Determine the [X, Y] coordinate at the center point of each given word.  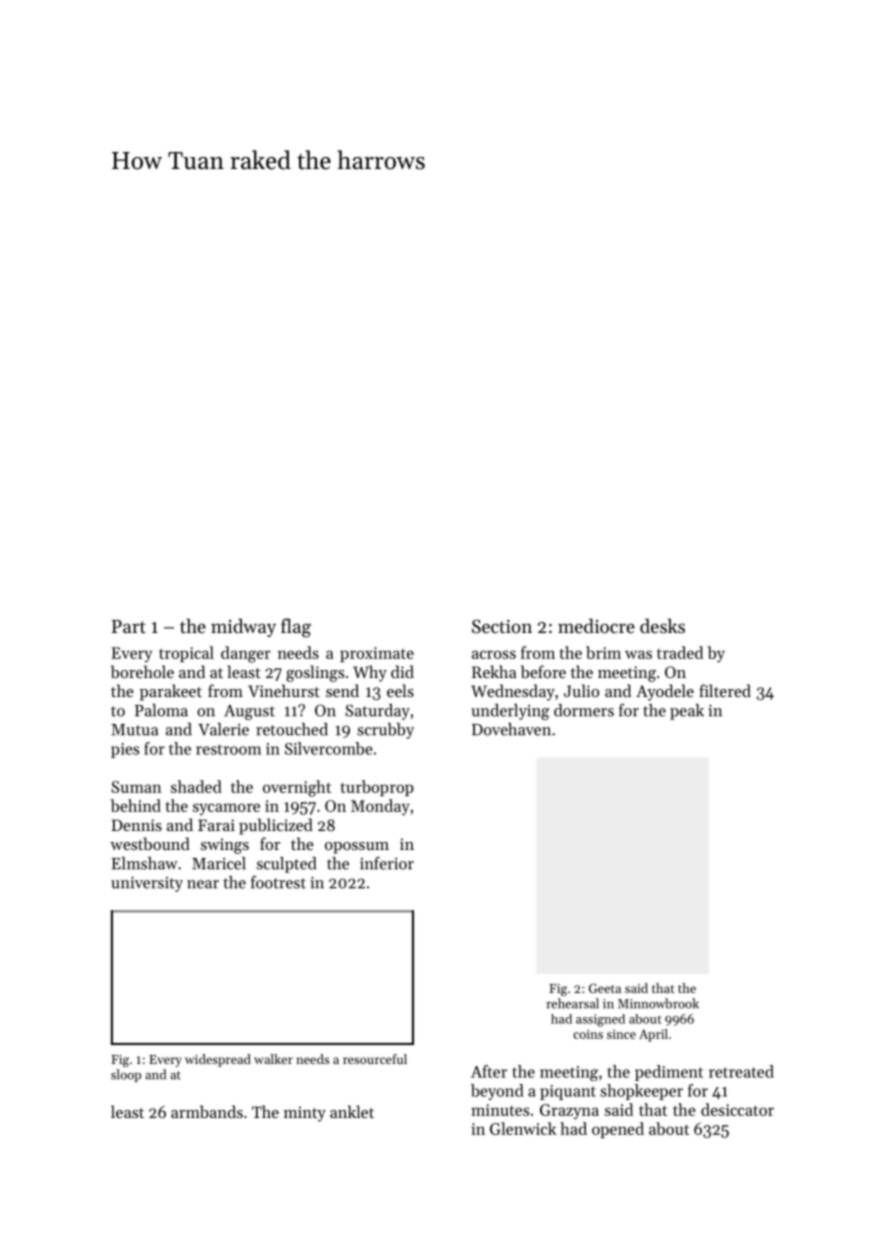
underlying [510, 712]
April [653, 1035]
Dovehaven [511, 729]
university [147, 884]
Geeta [605, 988]
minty [305, 1114]
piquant [568, 1092]
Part [129, 626]
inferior [387, 863]
